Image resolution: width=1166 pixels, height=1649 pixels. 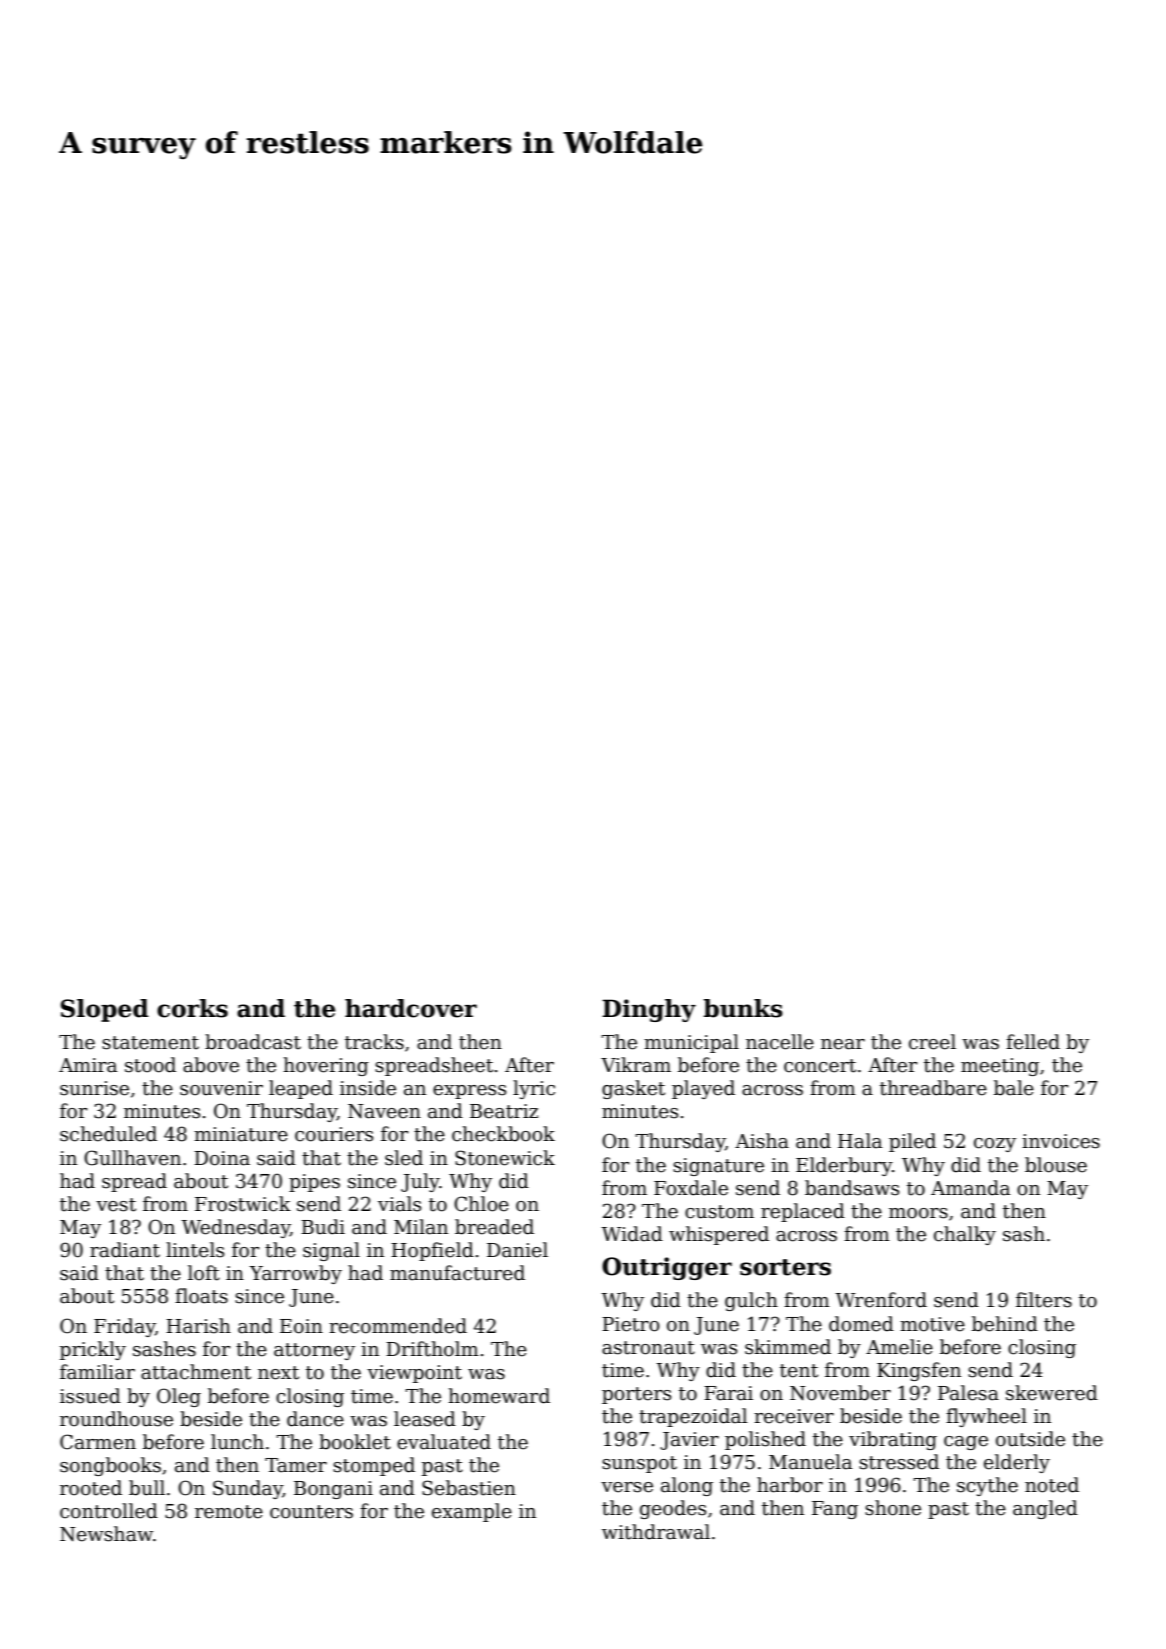 I want to click on vibrating, so click(x=893, y=1440).
